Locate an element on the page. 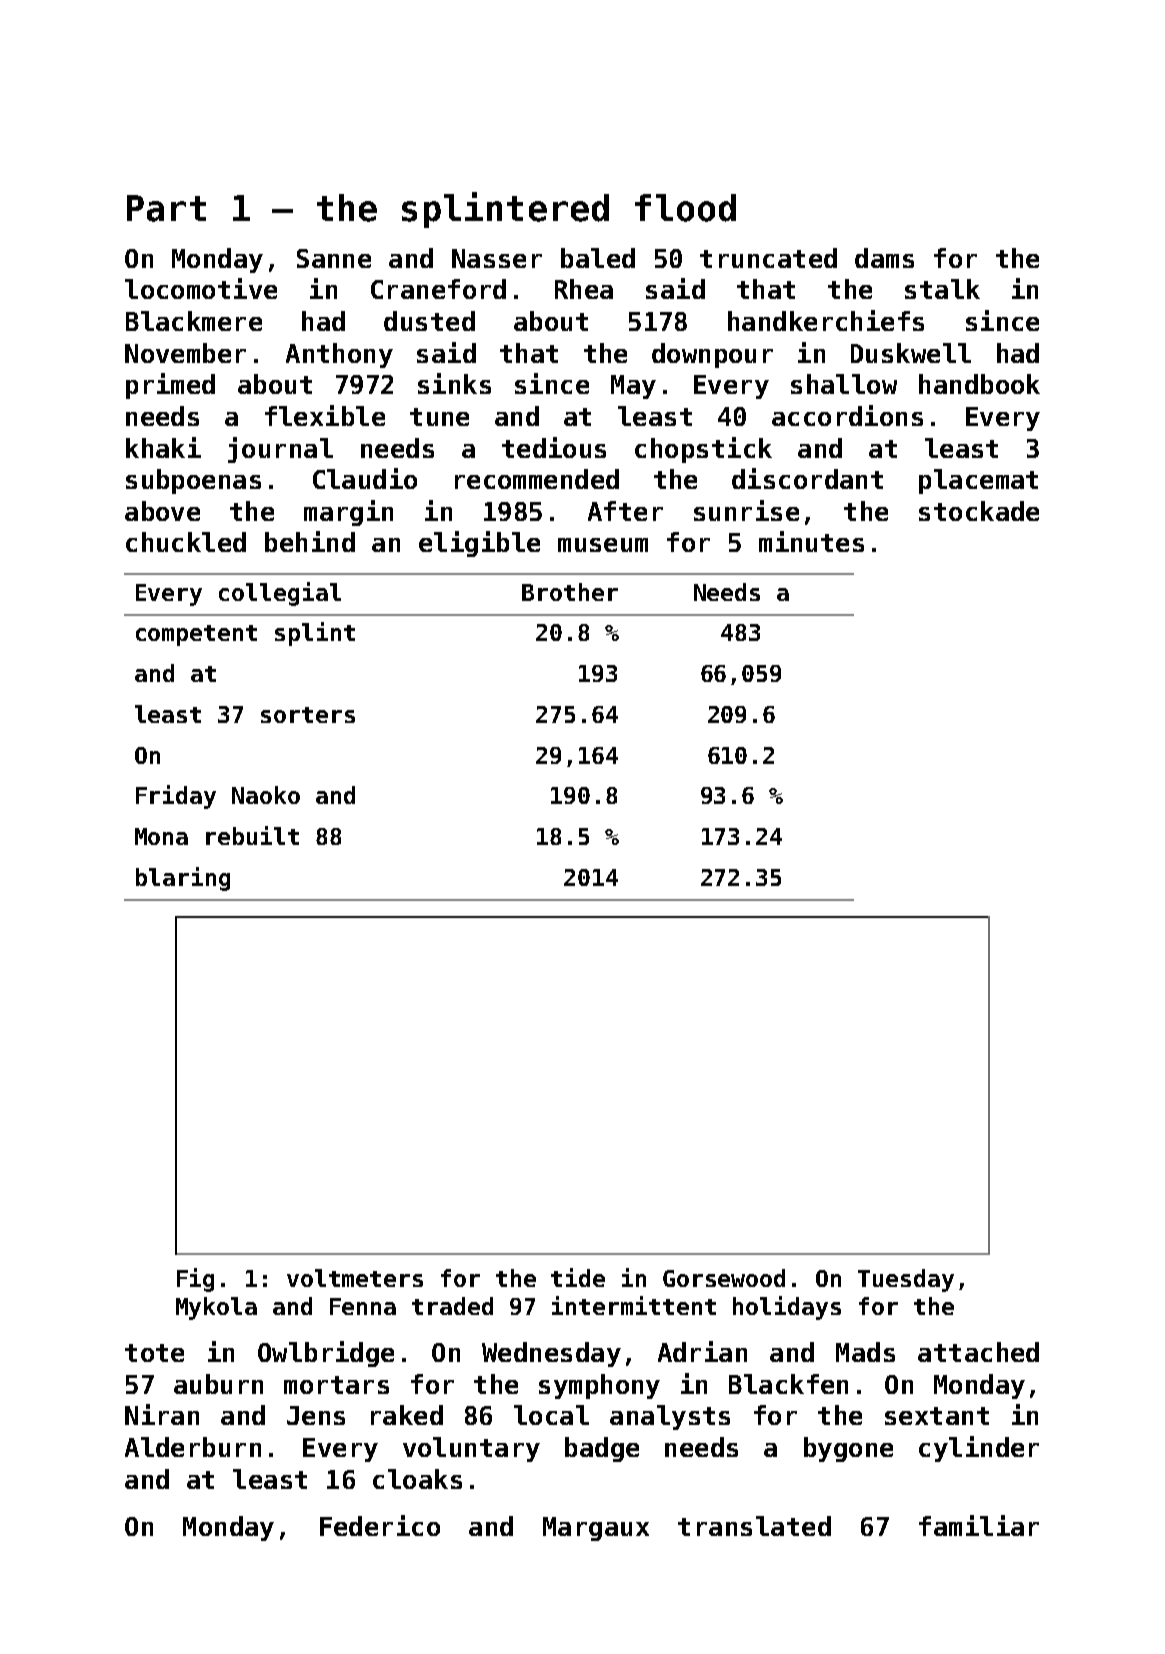 The height and width of the image is (1654, 1165). locomotive is located at coordinates (201, 288).
